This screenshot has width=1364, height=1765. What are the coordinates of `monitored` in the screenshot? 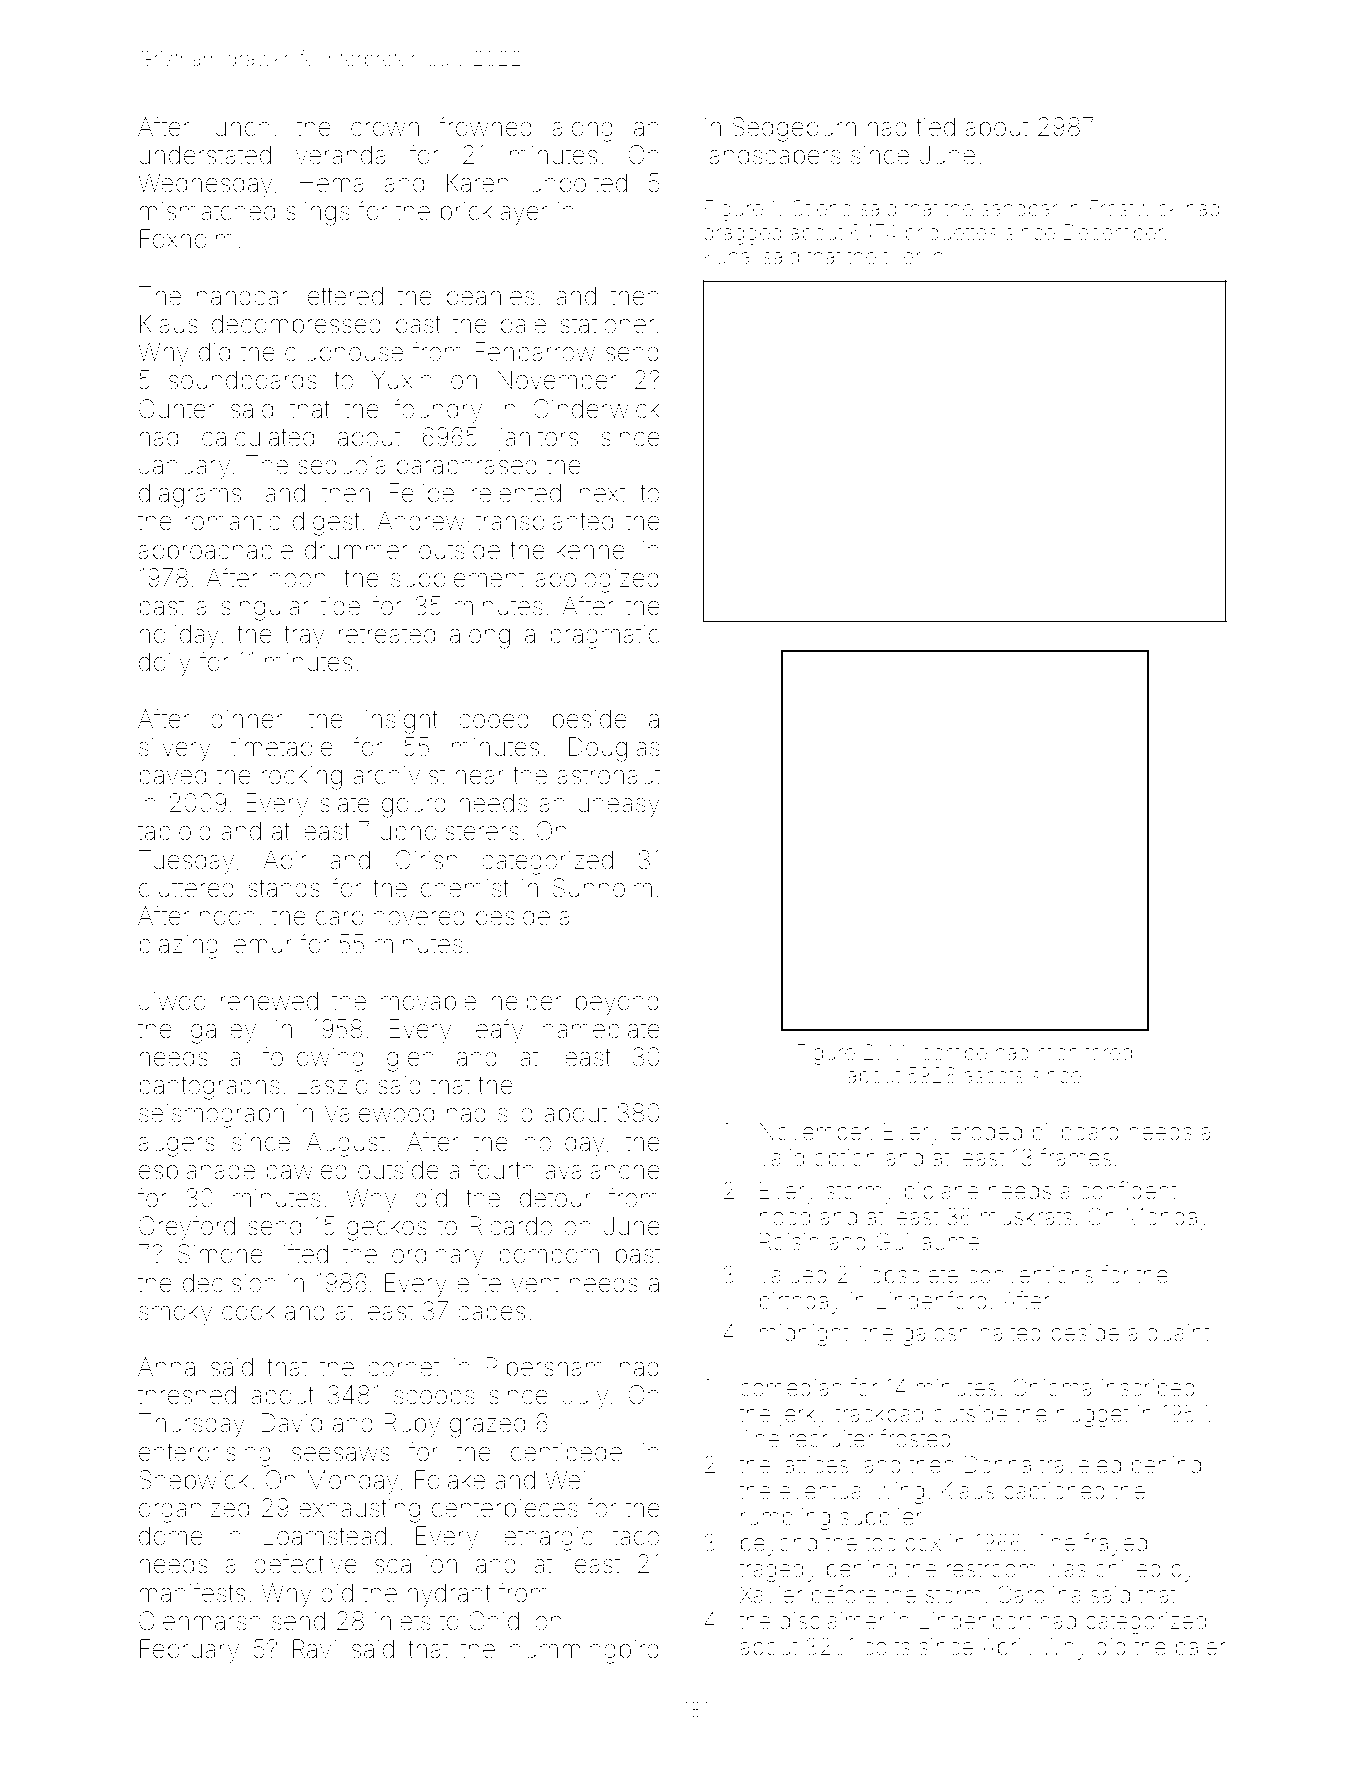 It's located at (1085, 1052).
